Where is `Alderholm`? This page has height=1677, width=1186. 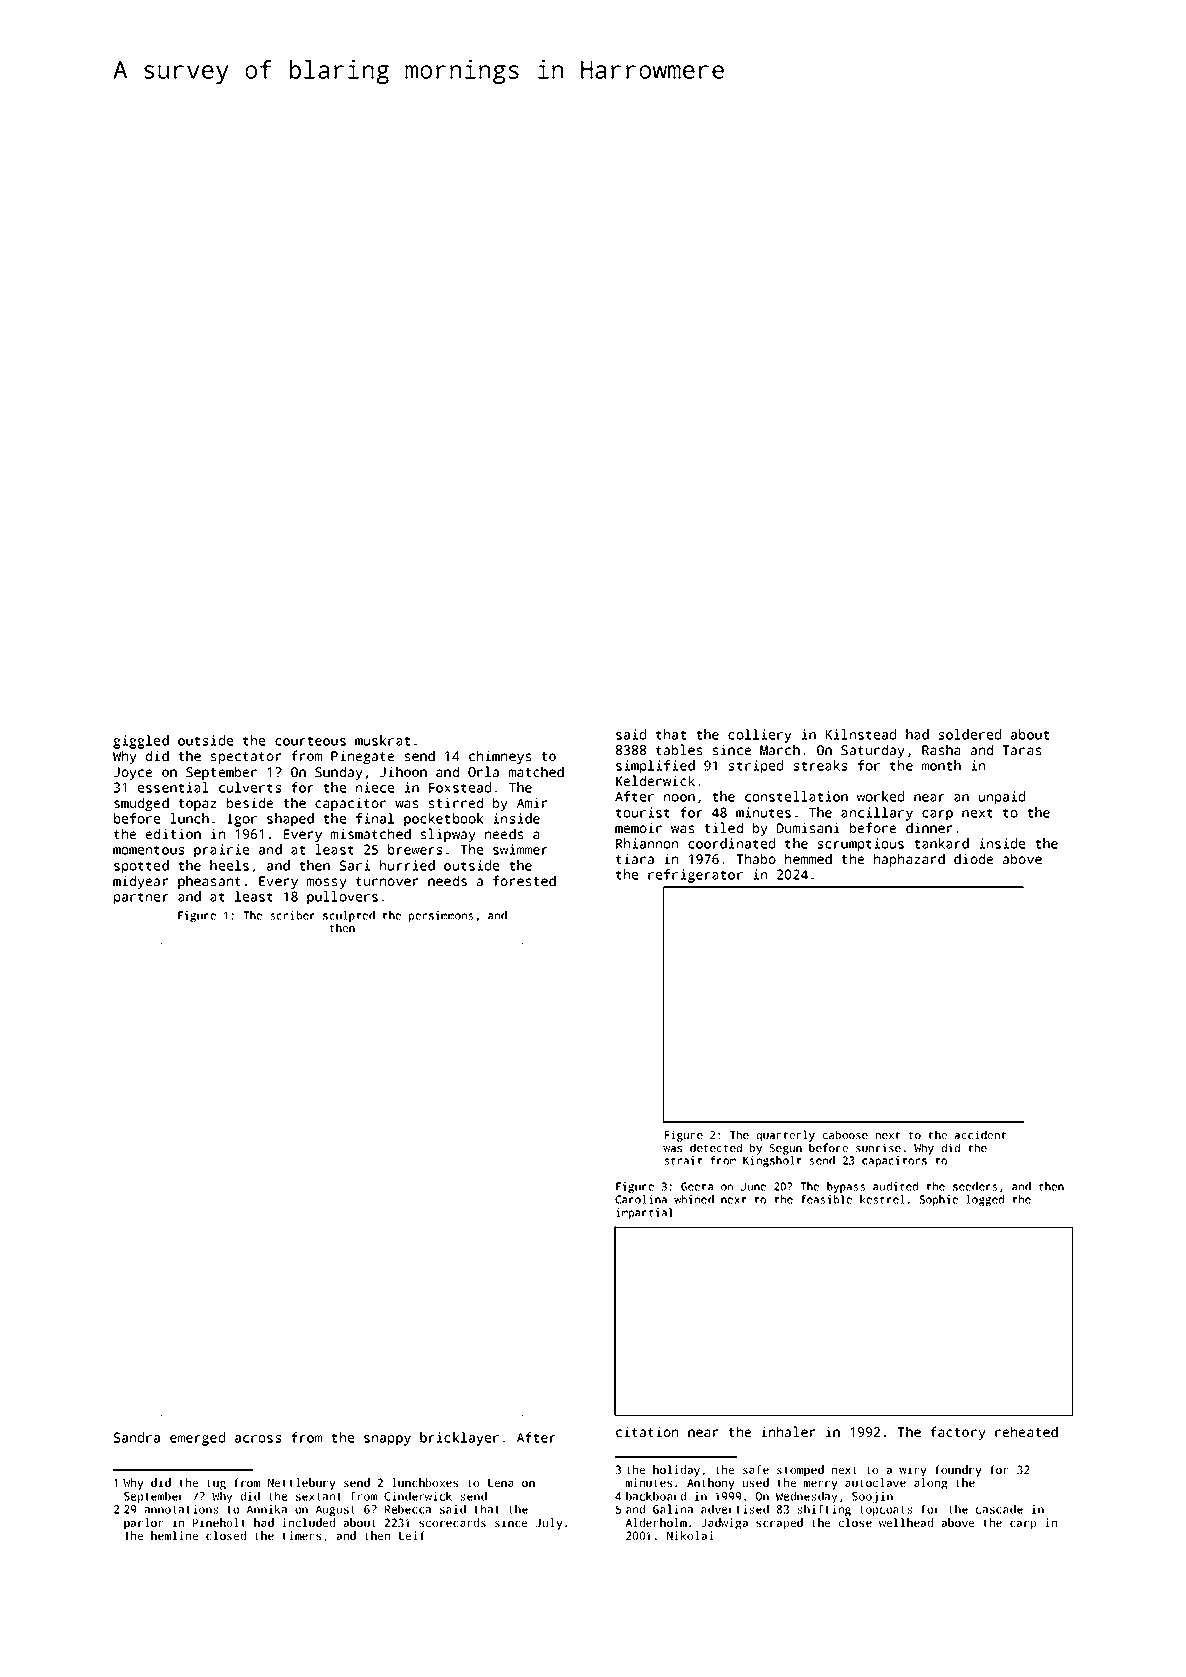
Alderholm is located at coordinates (656, 1522).
